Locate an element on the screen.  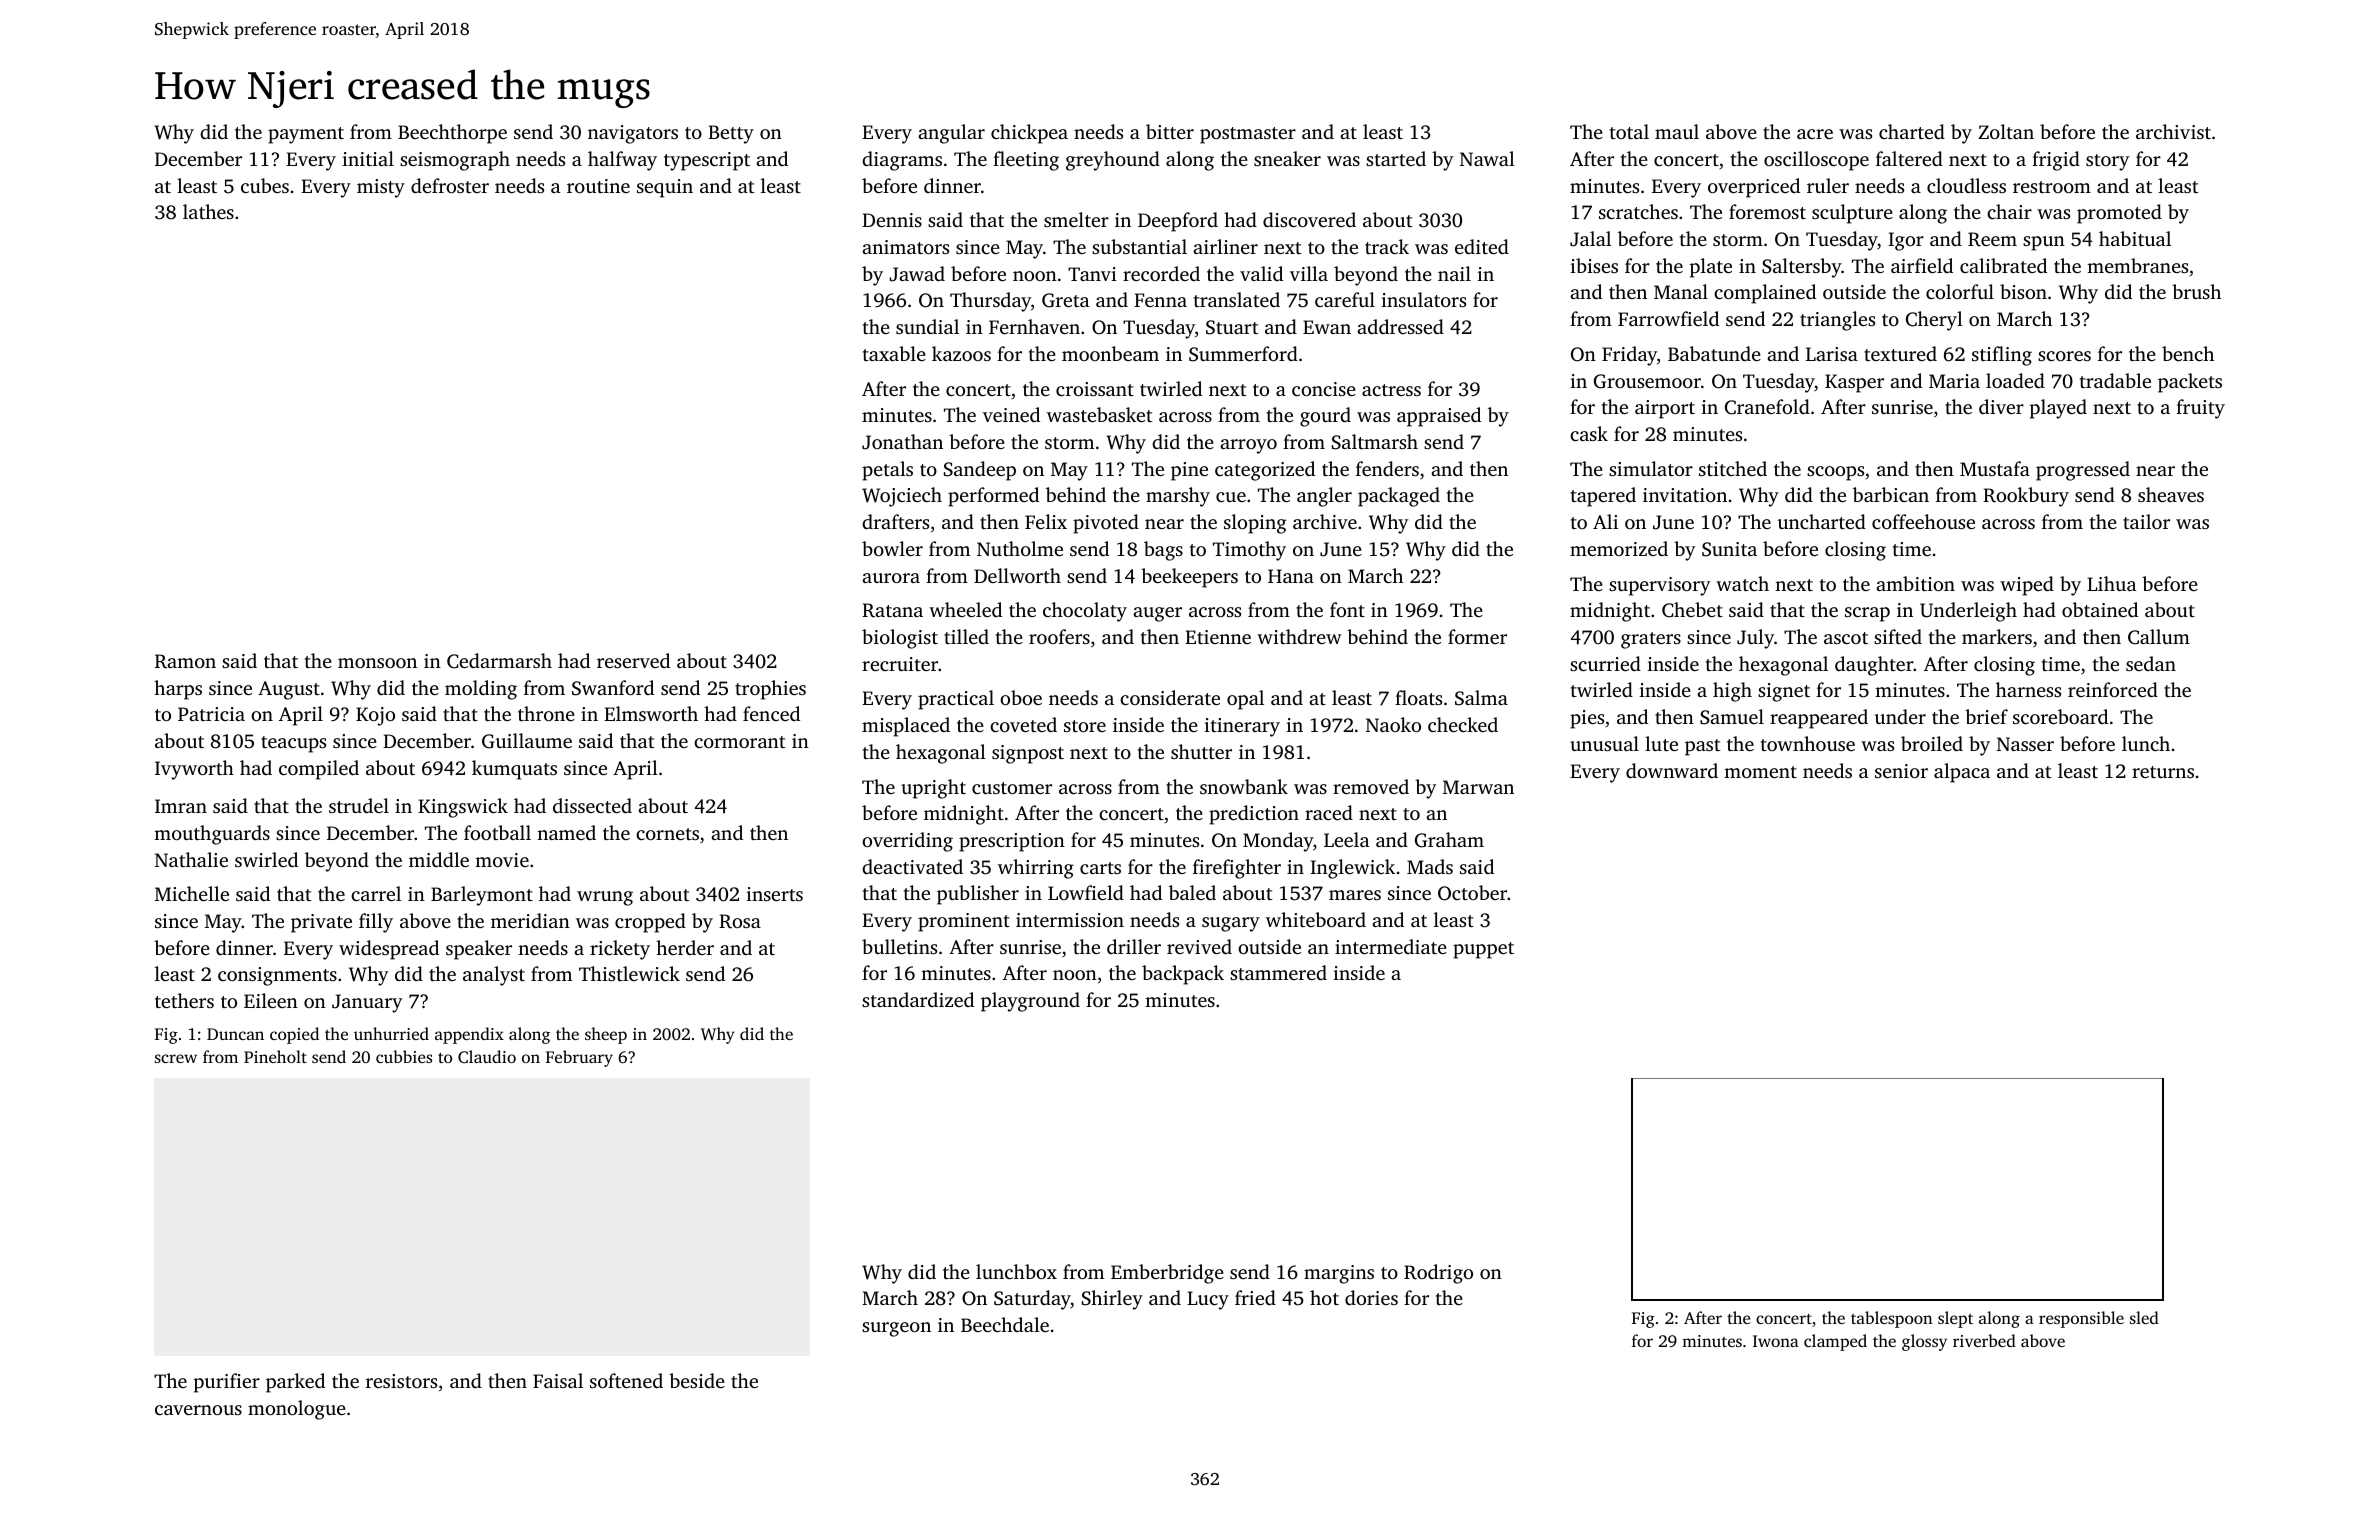
Emberbridge is located at coordinates (1167, 1274).
